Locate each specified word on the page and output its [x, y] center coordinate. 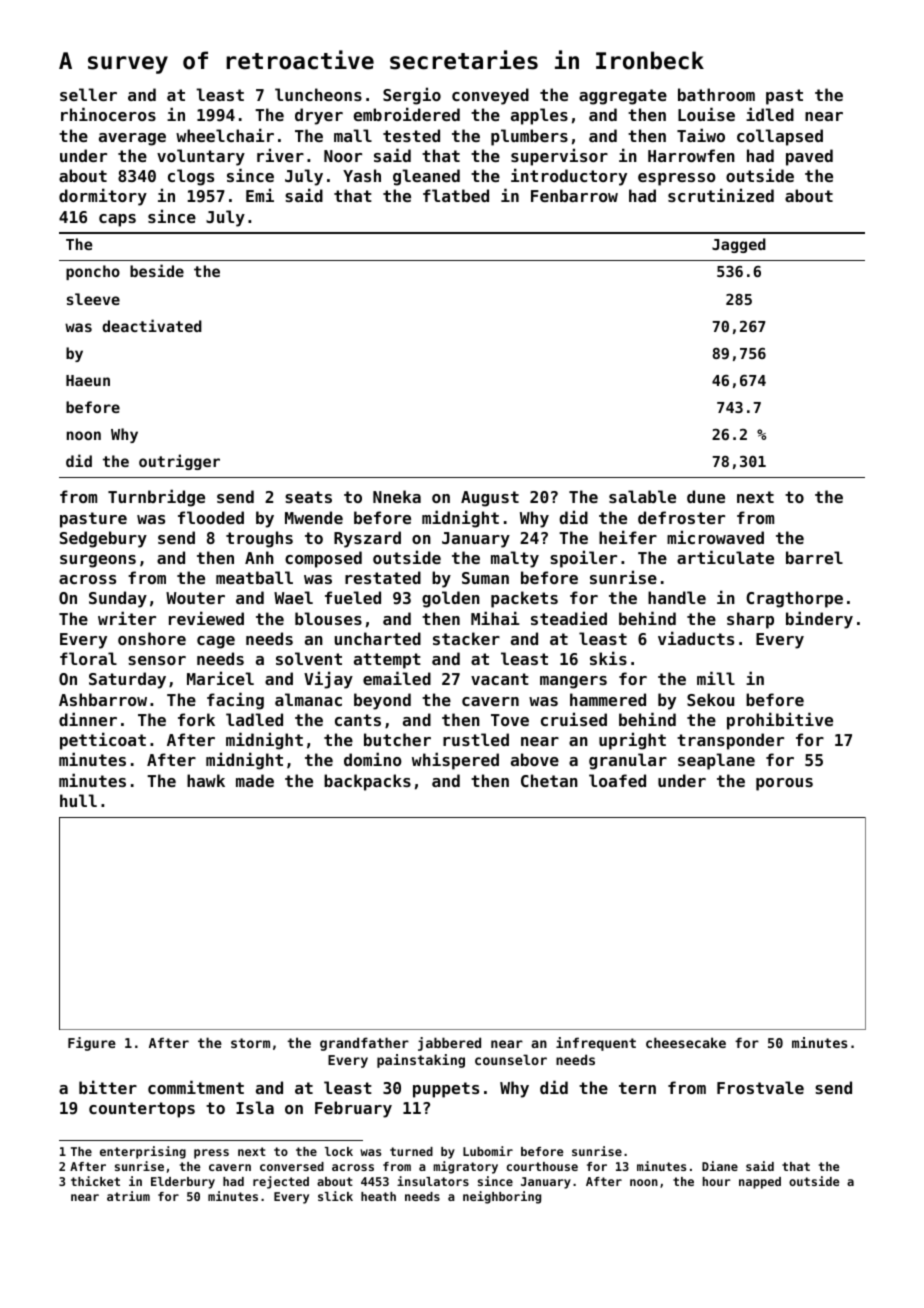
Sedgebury [103, 539]
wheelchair [225, 135]
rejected [281, 1182]
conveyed [490, 96]
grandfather [364, 1044]
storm [250, 1043]
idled [770, 114]
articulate [725, 557]
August [490, 499]
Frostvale [760, 1087]
